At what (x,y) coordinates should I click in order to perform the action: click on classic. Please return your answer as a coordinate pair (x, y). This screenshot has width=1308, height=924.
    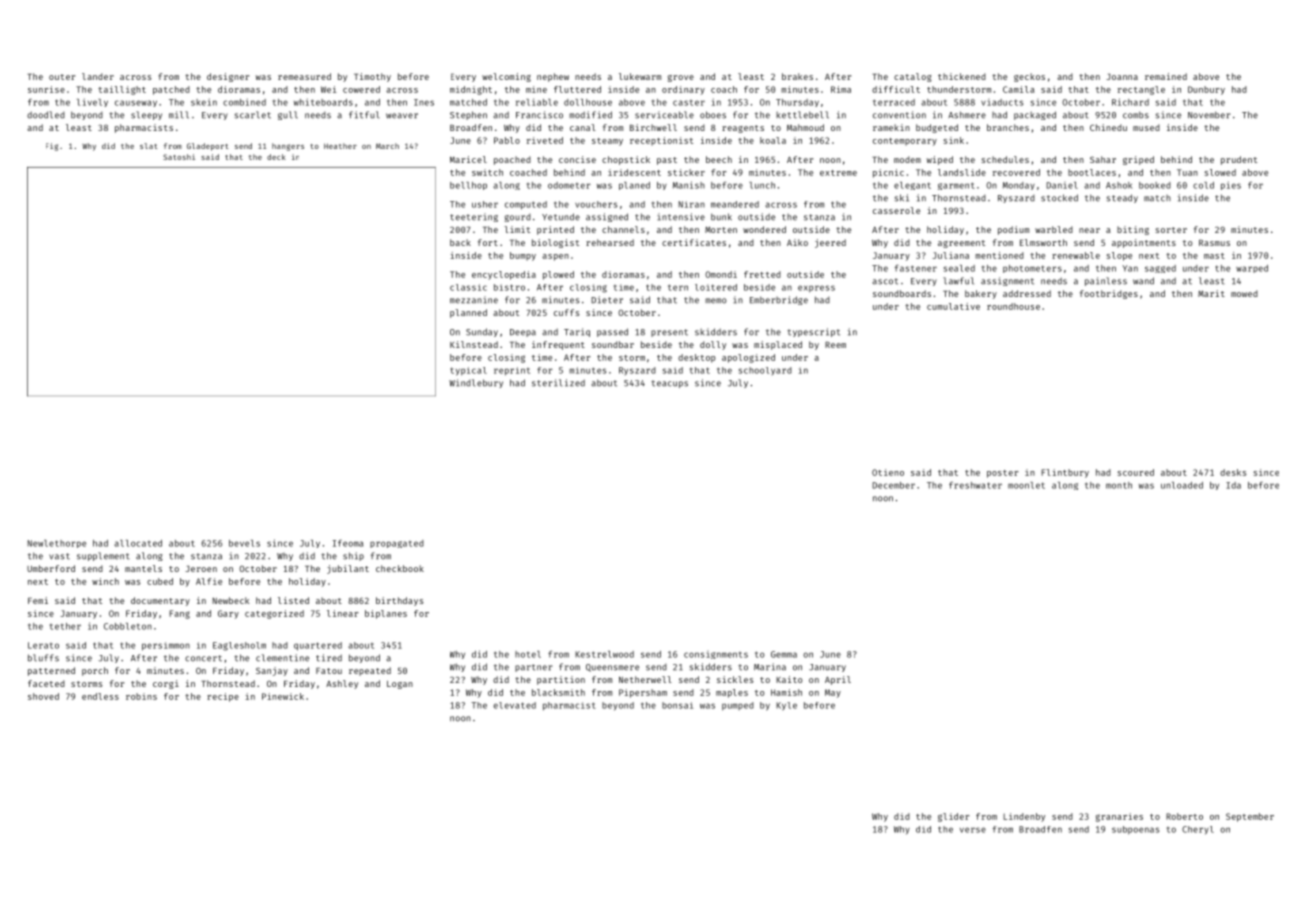
    Looking at the image, I should click on (468, 287).
